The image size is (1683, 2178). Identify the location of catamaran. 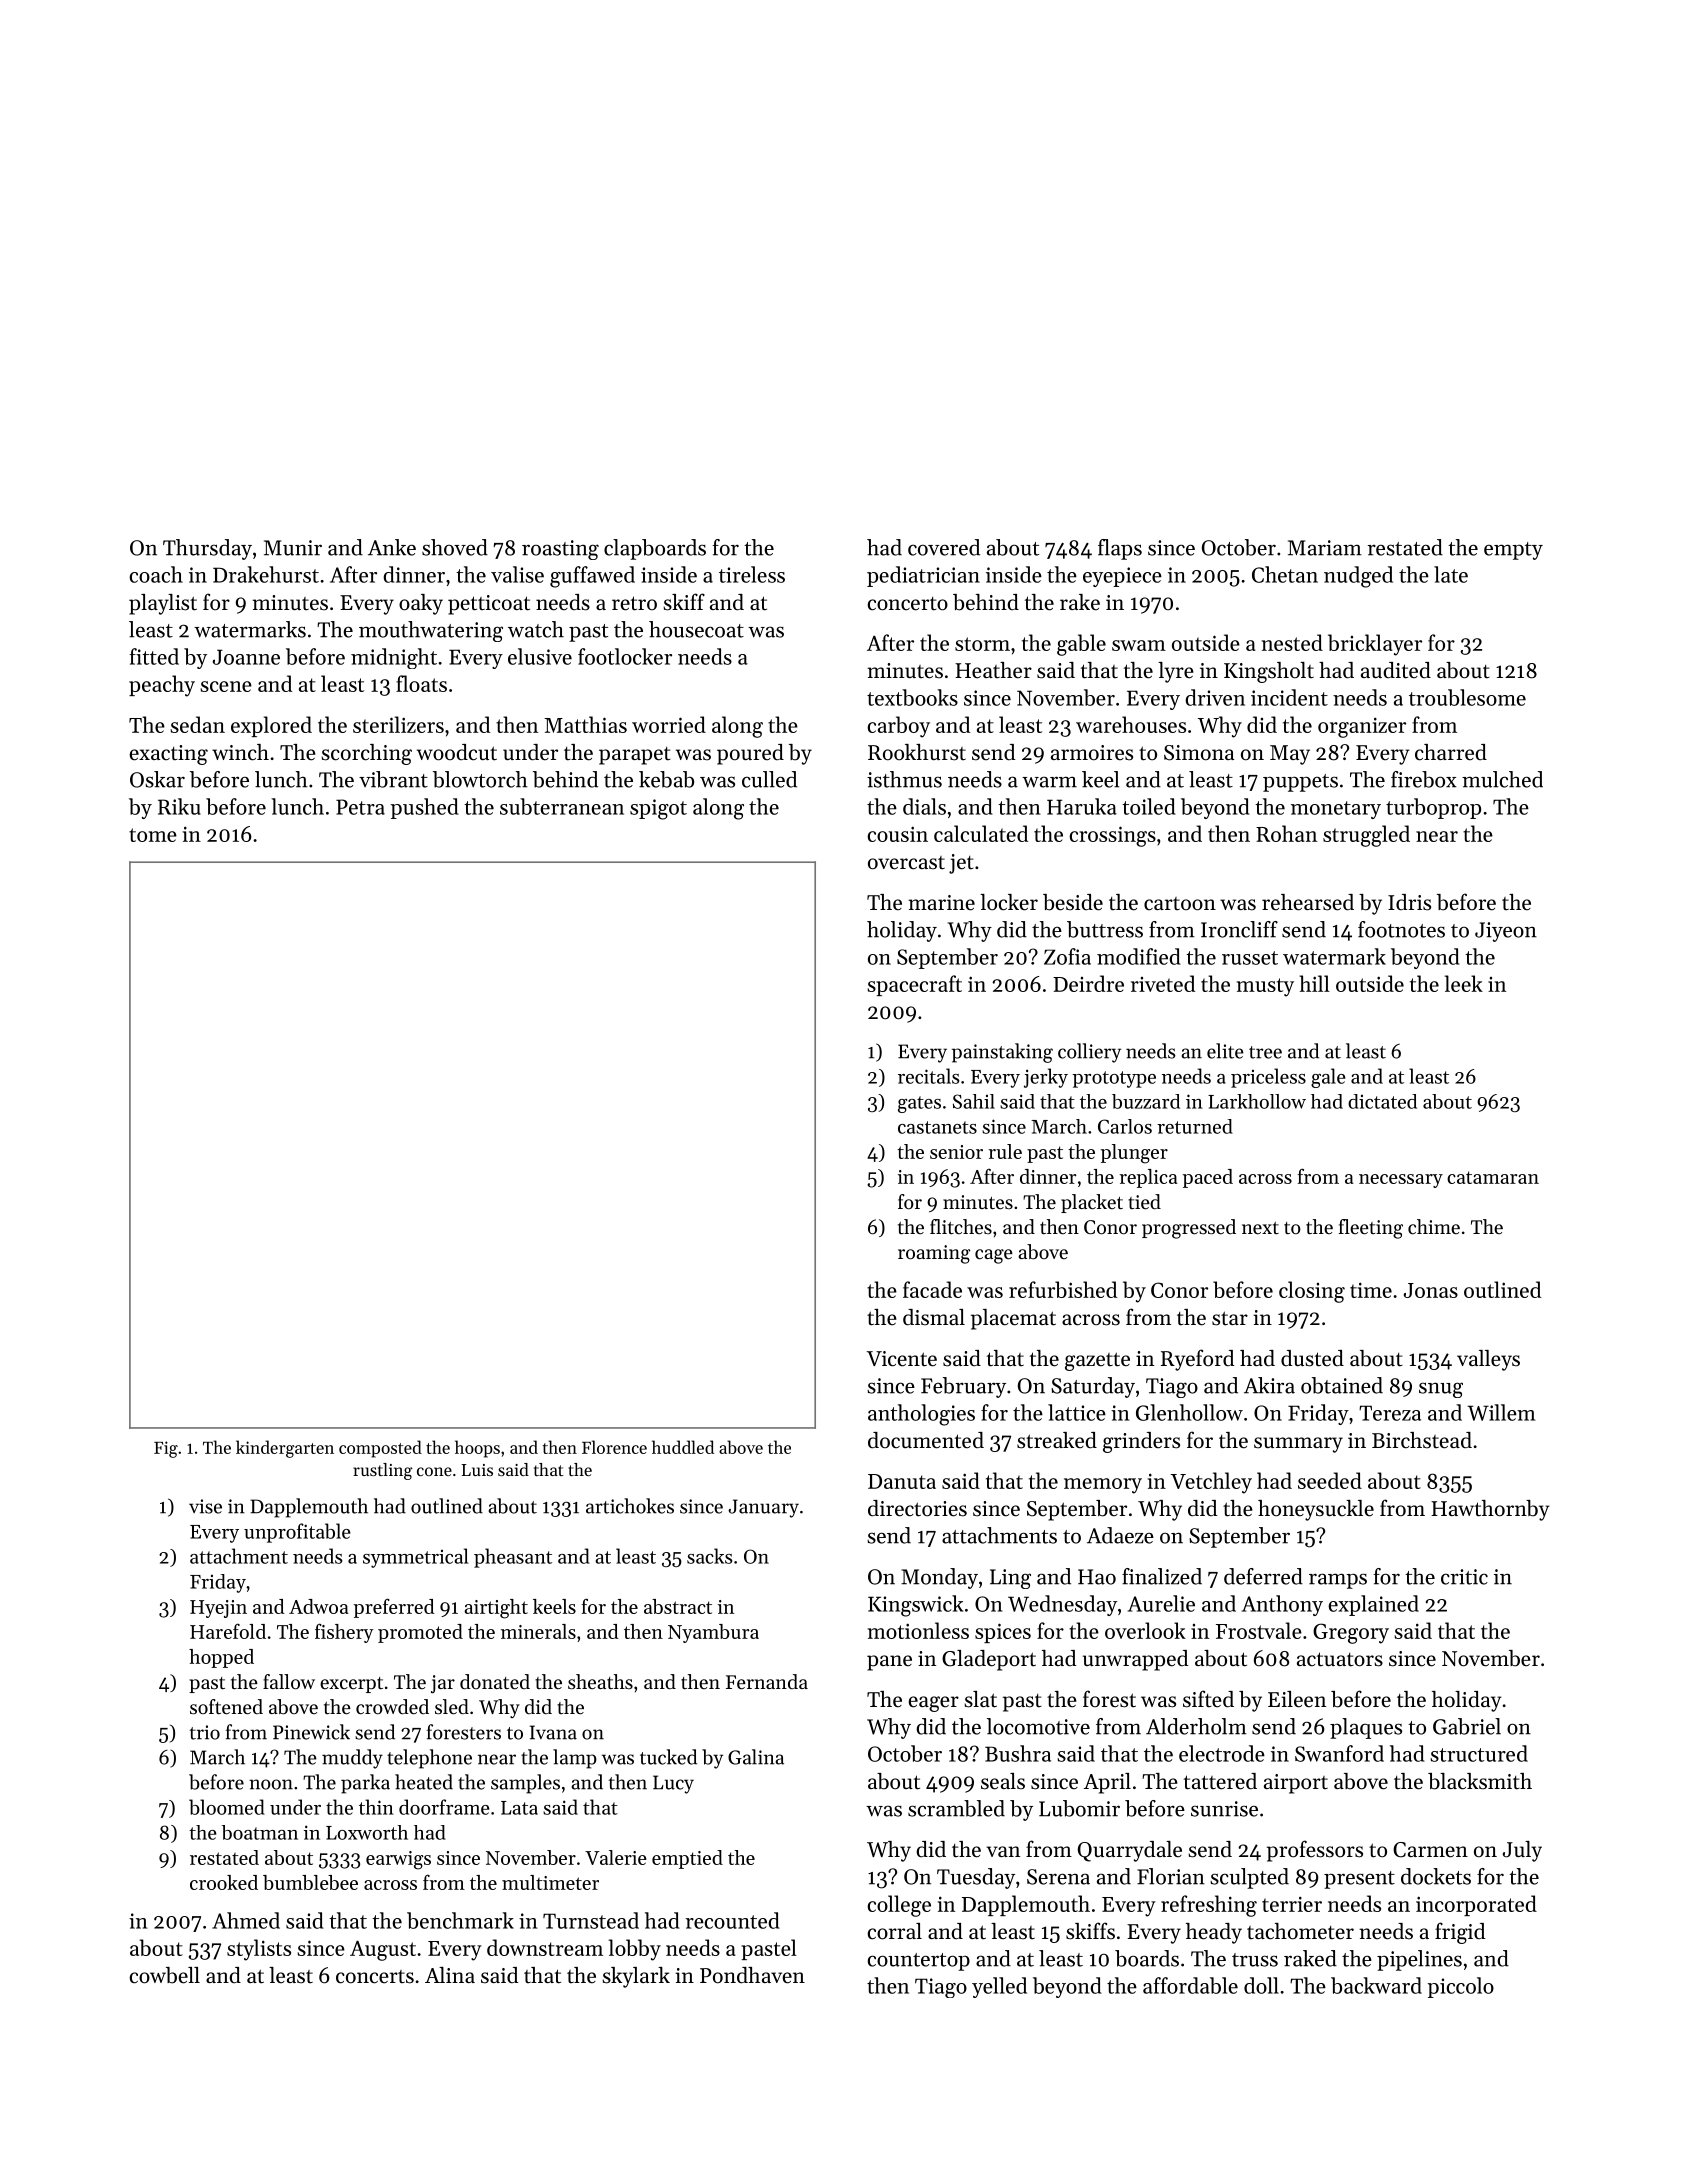
(1493, 1177).
